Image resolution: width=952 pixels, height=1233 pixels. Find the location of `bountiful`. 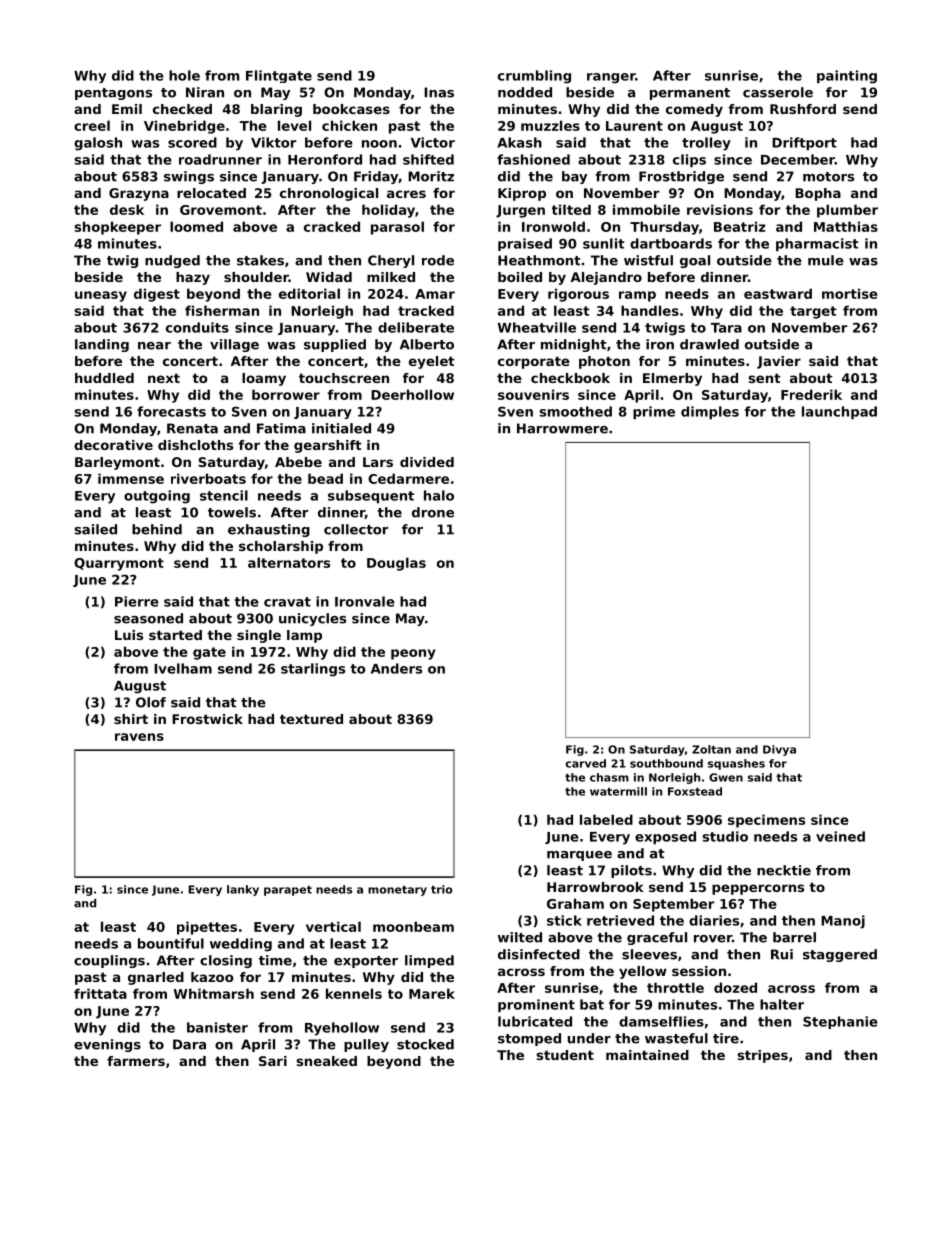

bountiful is located at coordinates (171, 943).
